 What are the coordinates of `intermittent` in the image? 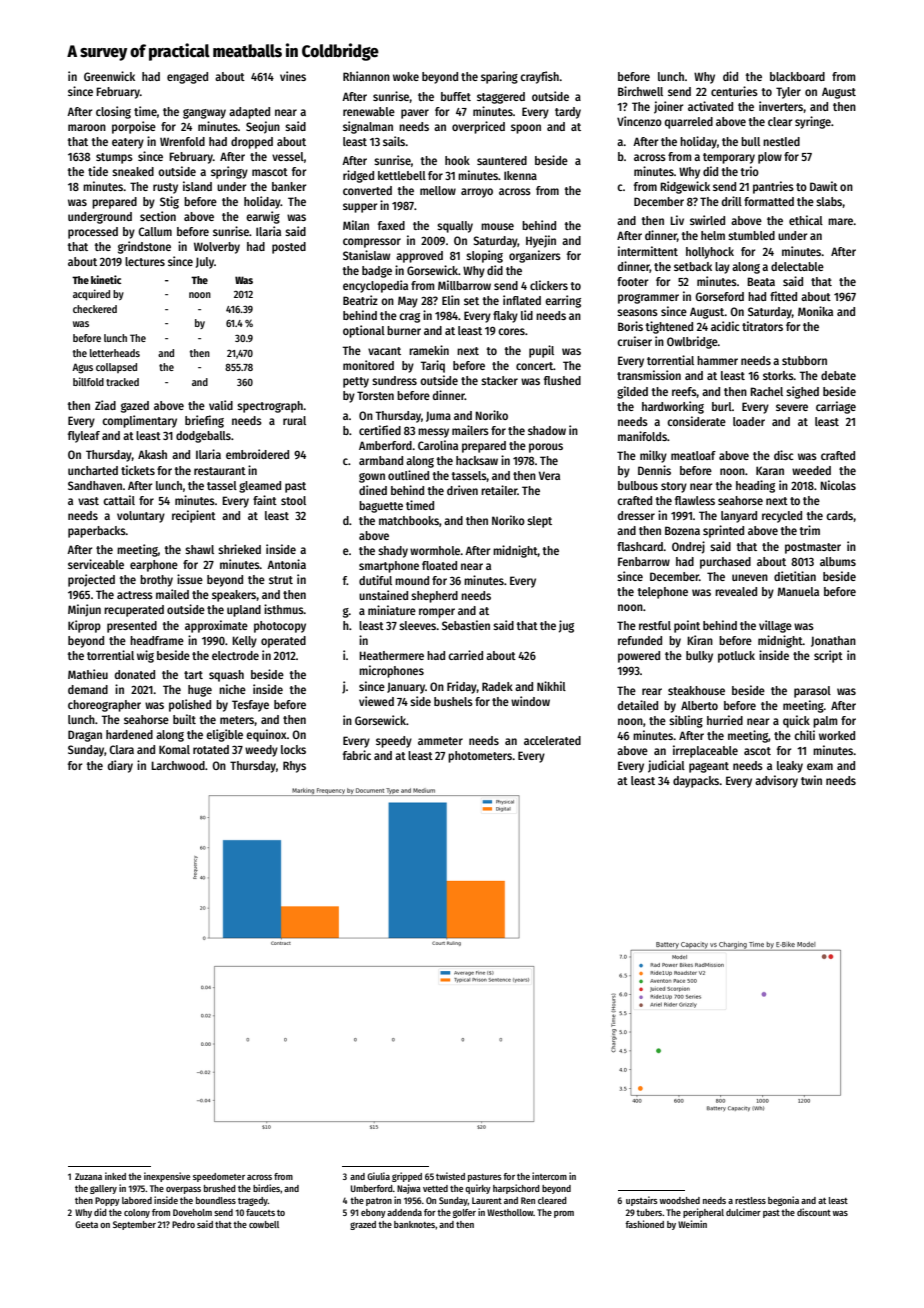 It's located at (648, 251).
